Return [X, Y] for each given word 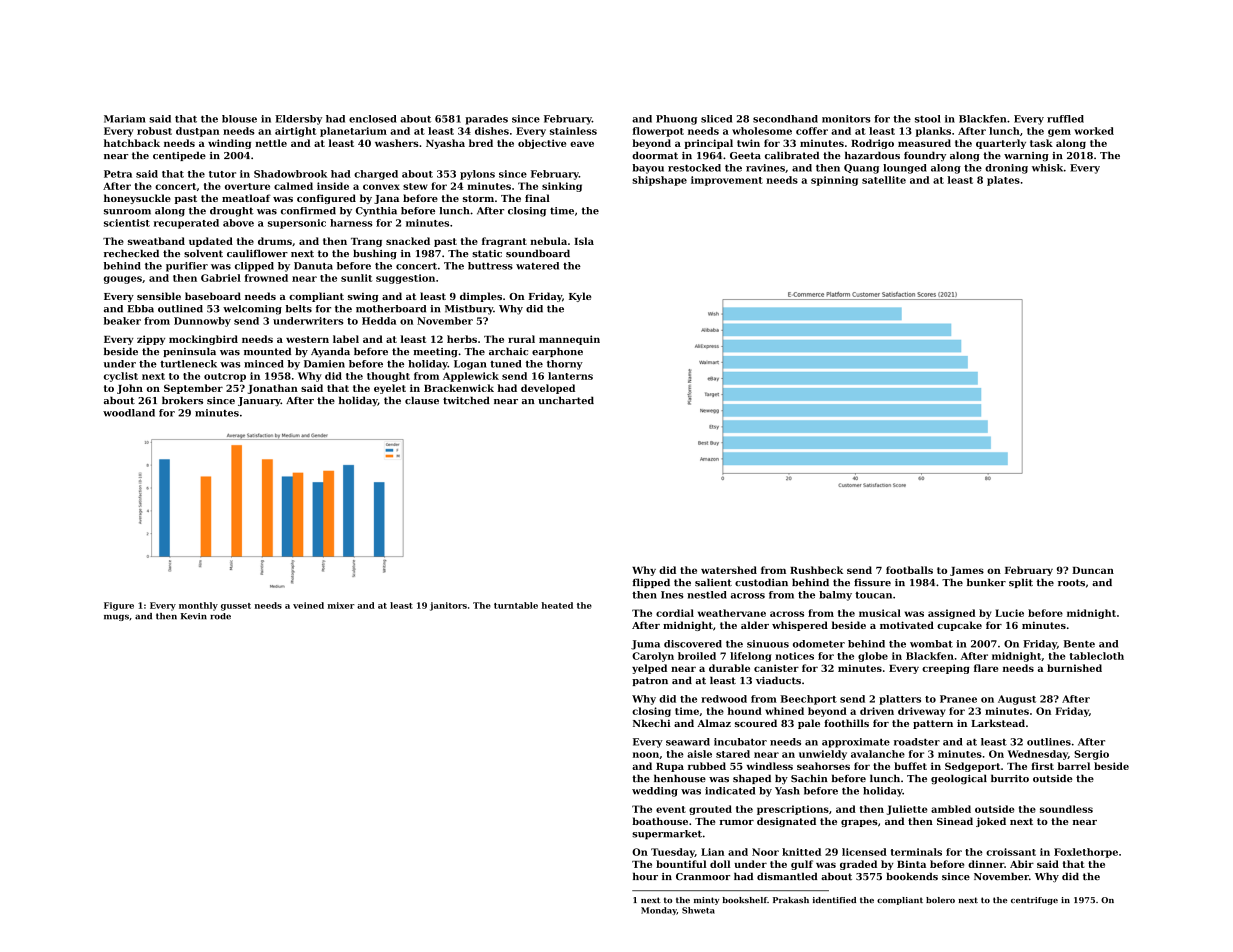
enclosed [373, 119]
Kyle [580, 297]
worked [1094, 131]
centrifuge [1034, 901]
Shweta [698, 910]
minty [706, 901]
